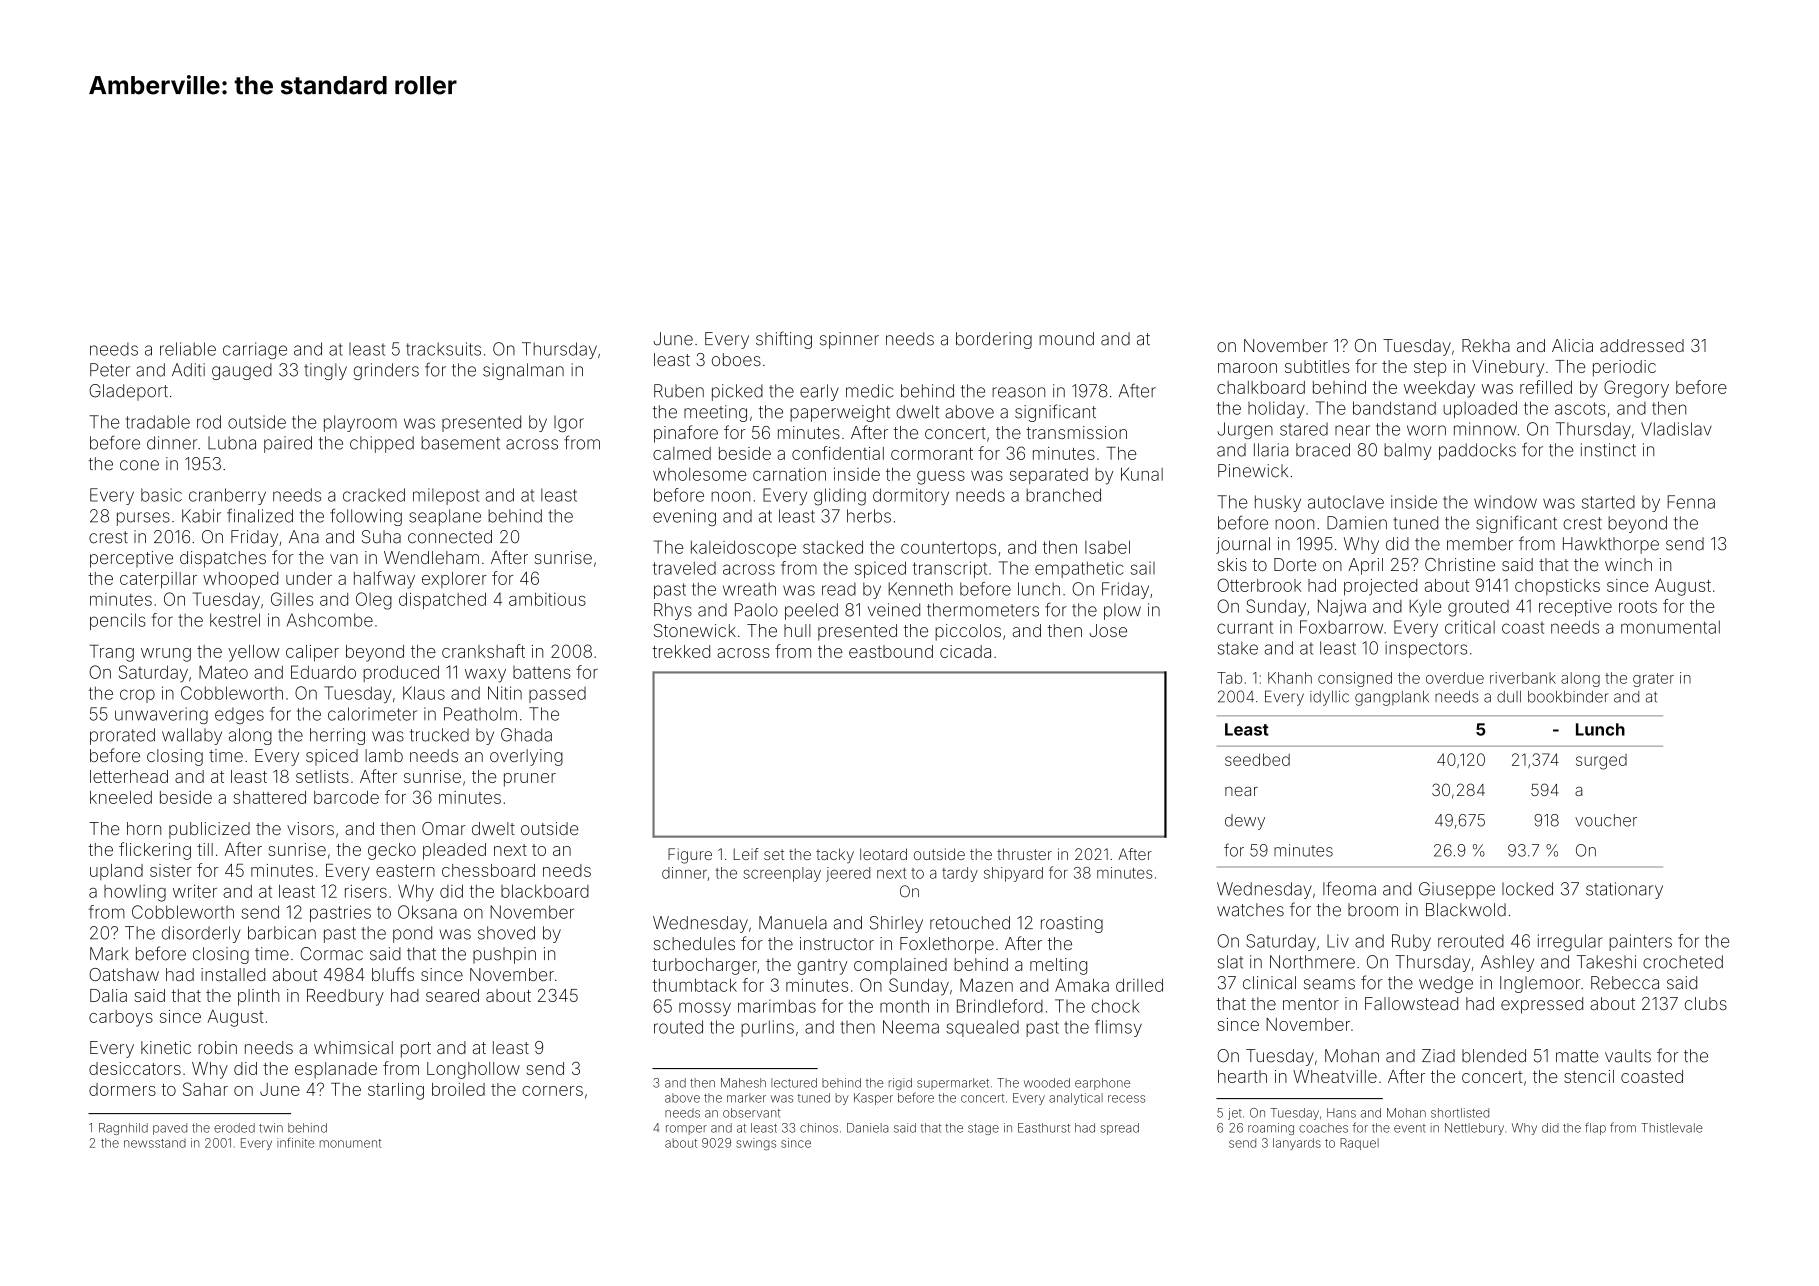  What do you see at coordinates (396, 1091) in the document?
I see `starling` at bounding box center [396, 1091].
